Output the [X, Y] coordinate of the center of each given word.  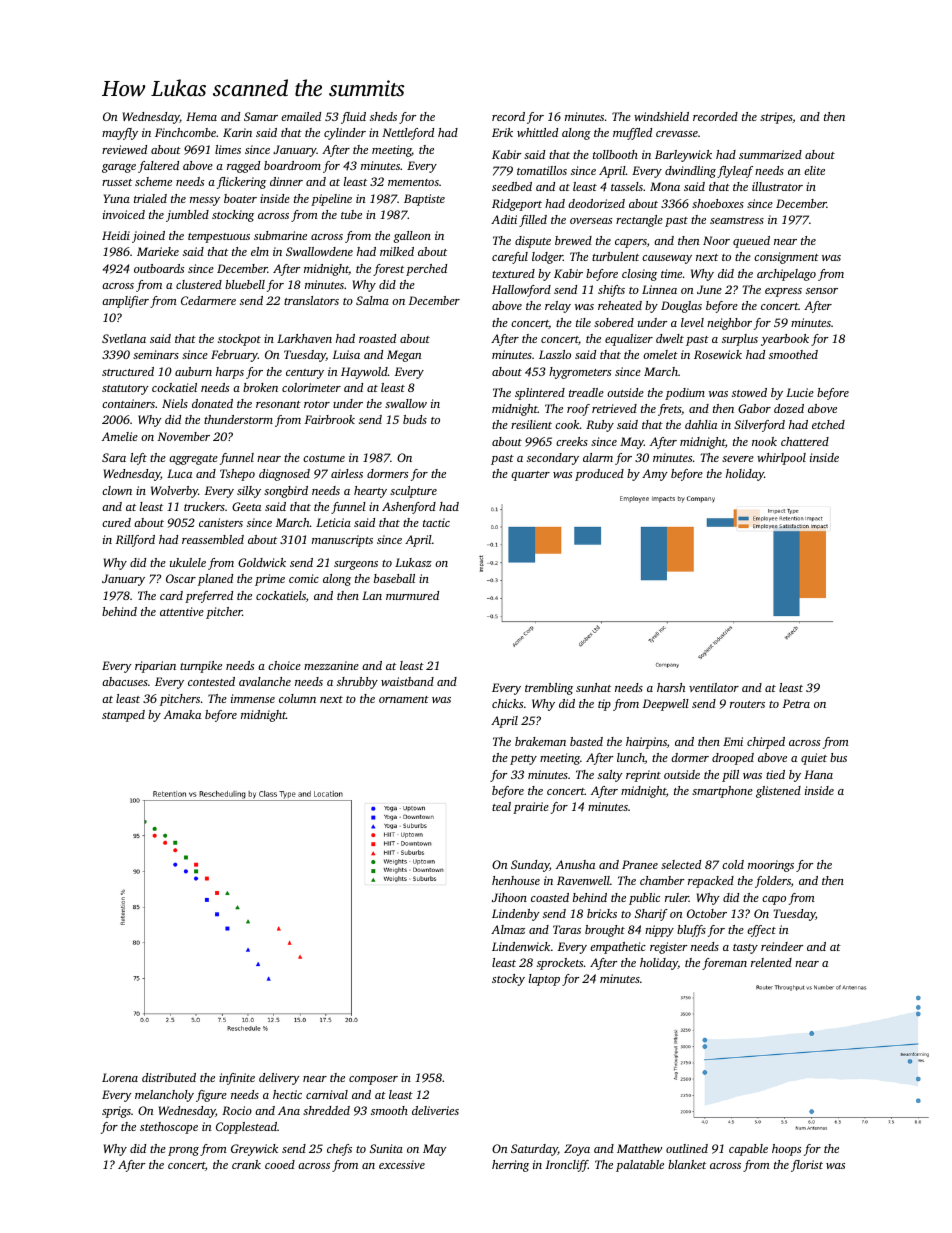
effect [761, 931]
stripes [776, 118]
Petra [796, 703]
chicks [507, 703]
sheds [383, 116]
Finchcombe [185, 132]
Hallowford [521, 291]
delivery [279, 1079]
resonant [278, 404]
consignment [786, 258]
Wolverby [174, 492]
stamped [123, 716]
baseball [394, 578]
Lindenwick [521, 946]
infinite [237, 1079]
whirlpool [781, 459]
